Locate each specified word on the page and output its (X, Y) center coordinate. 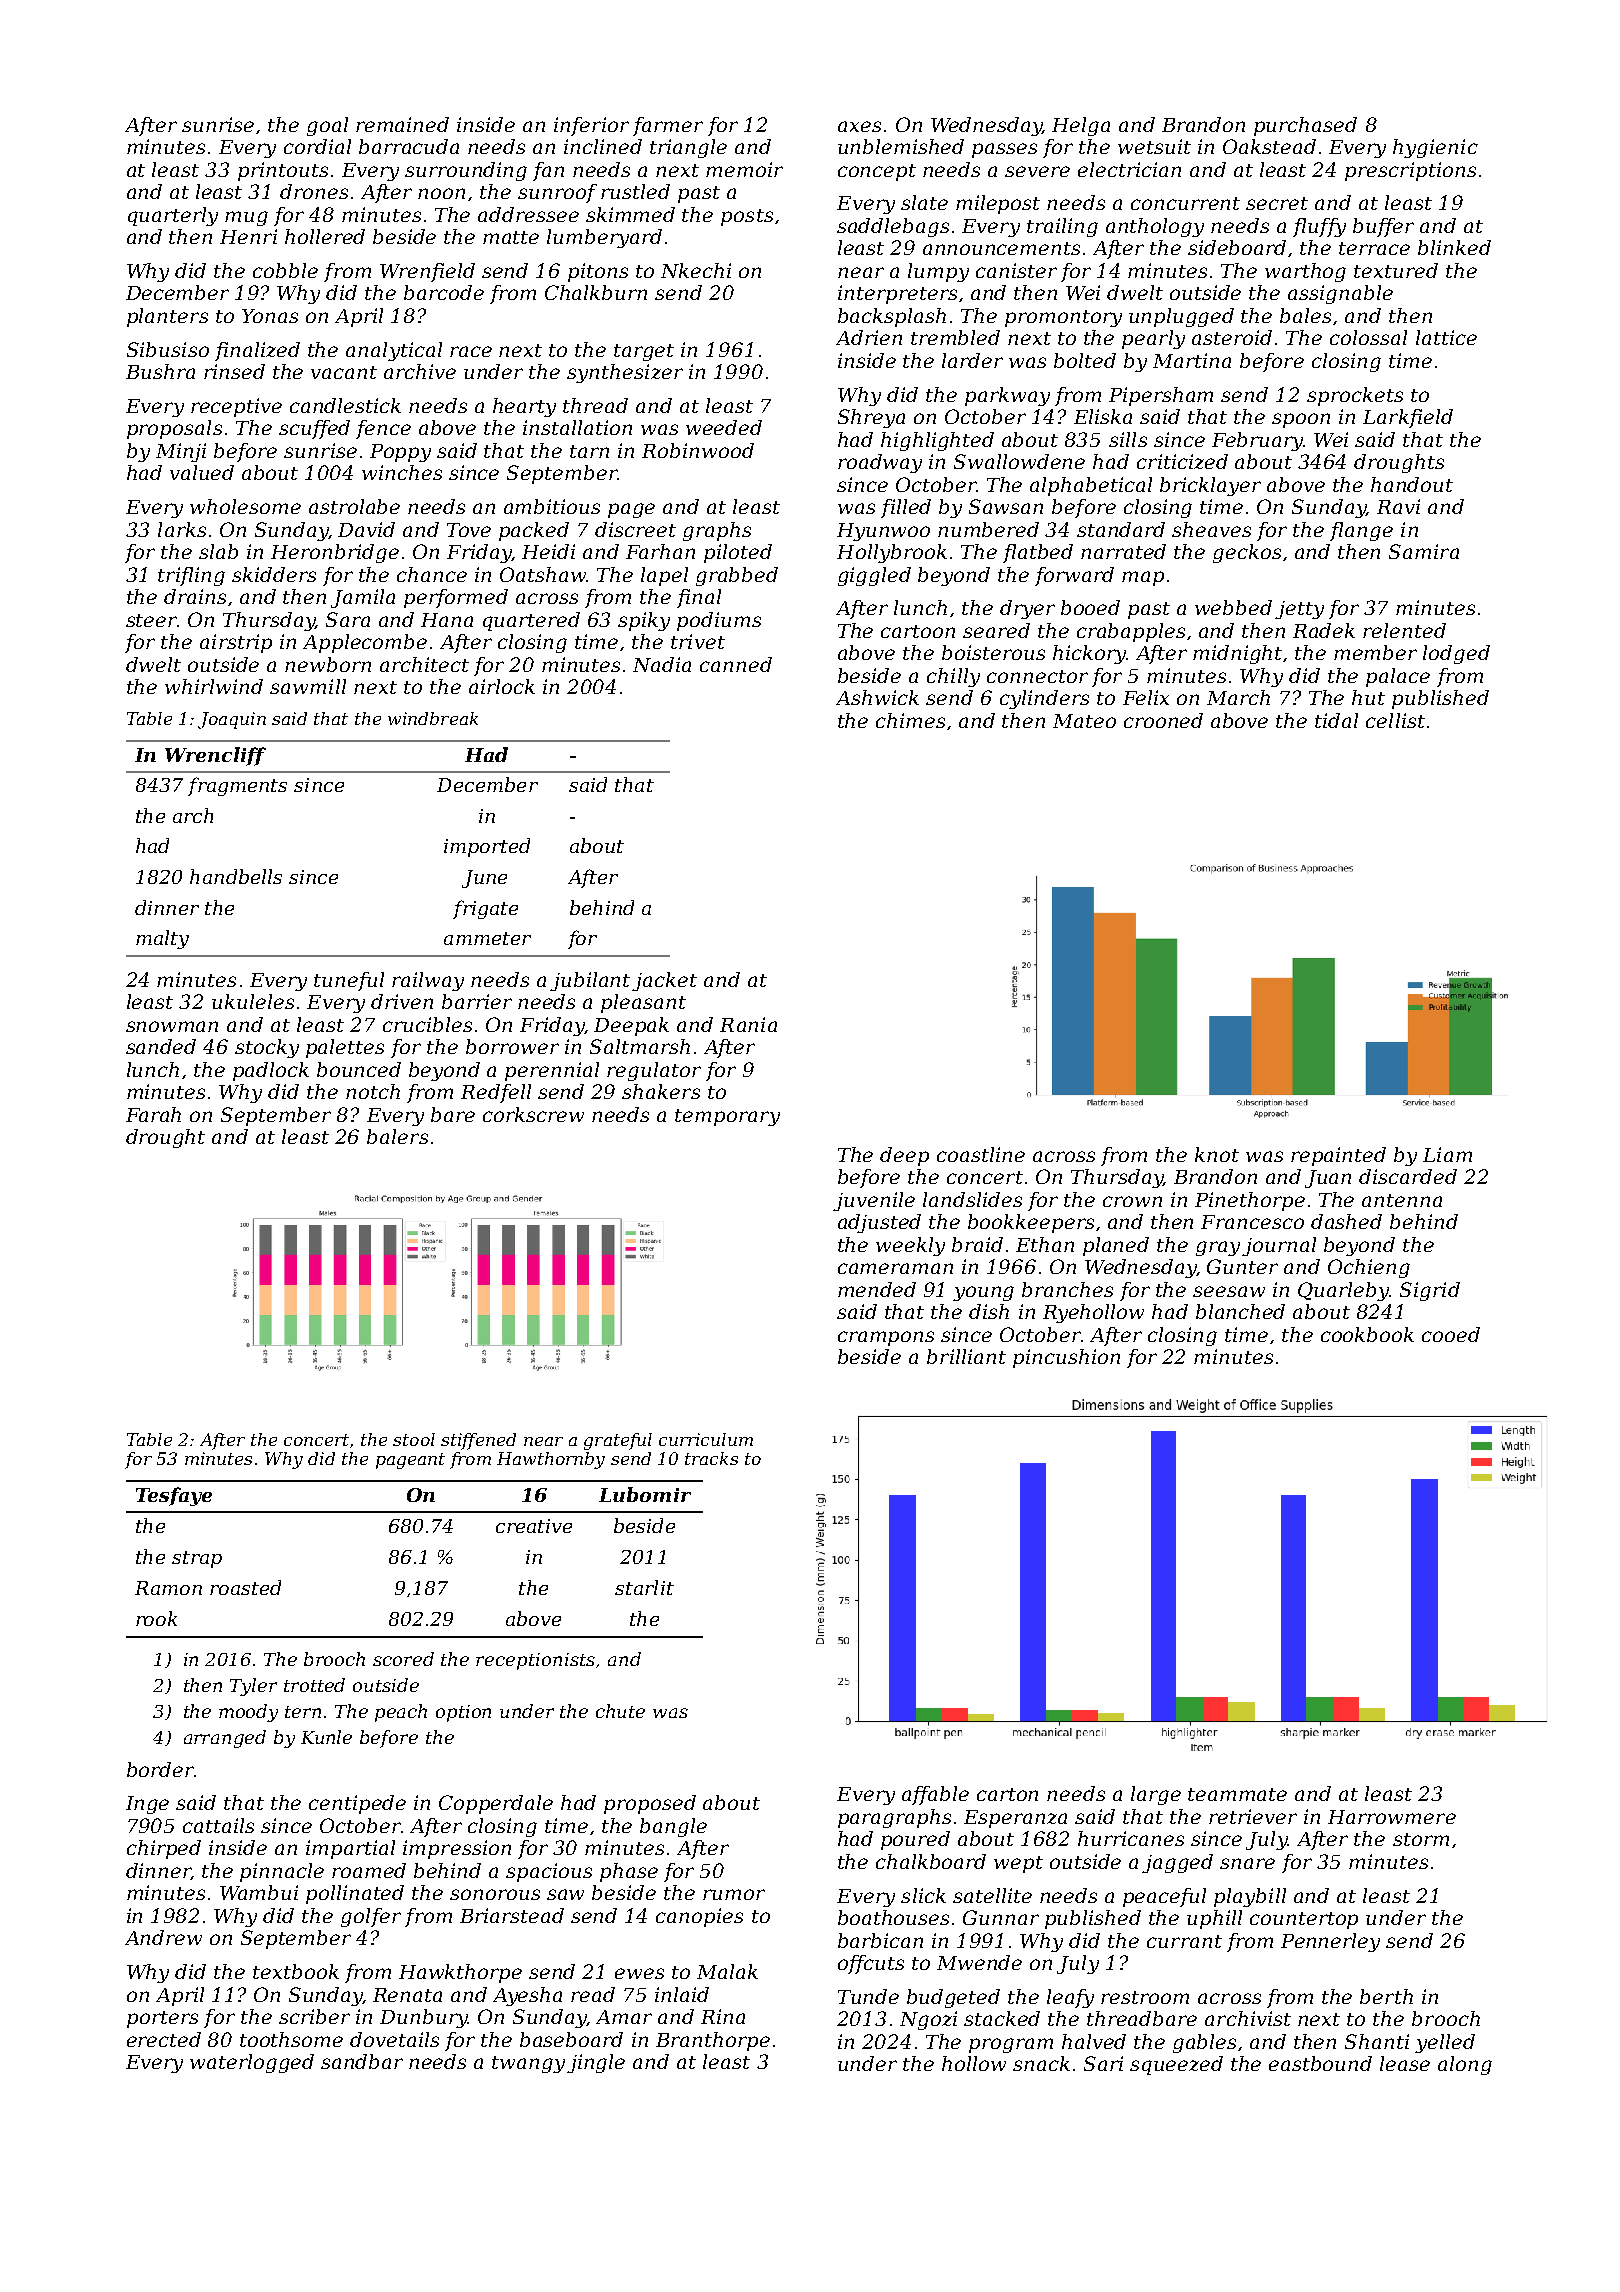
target (644, 352)
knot (1217, 1154)
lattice (1446, 337)
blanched (1240, 1311)
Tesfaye (174, 1496)
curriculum (706, 1439)
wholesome (245, 506)
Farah (153, 1114)
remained (402, 124)
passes (1004, 150)
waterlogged (252, 2063)
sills (1128, 439)
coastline (981, 1154)
